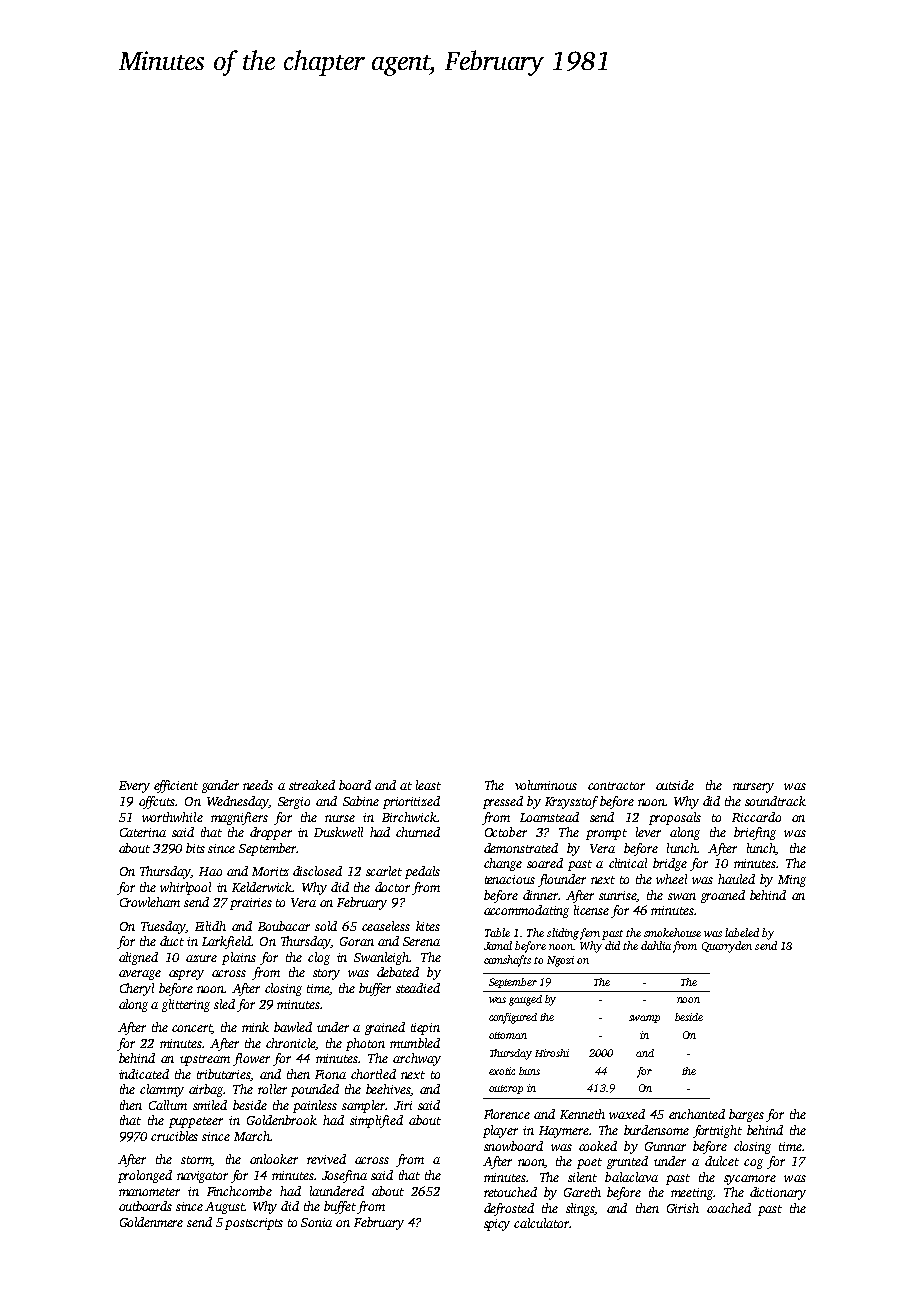  I want to click on offcuts, so click(157, 802).
